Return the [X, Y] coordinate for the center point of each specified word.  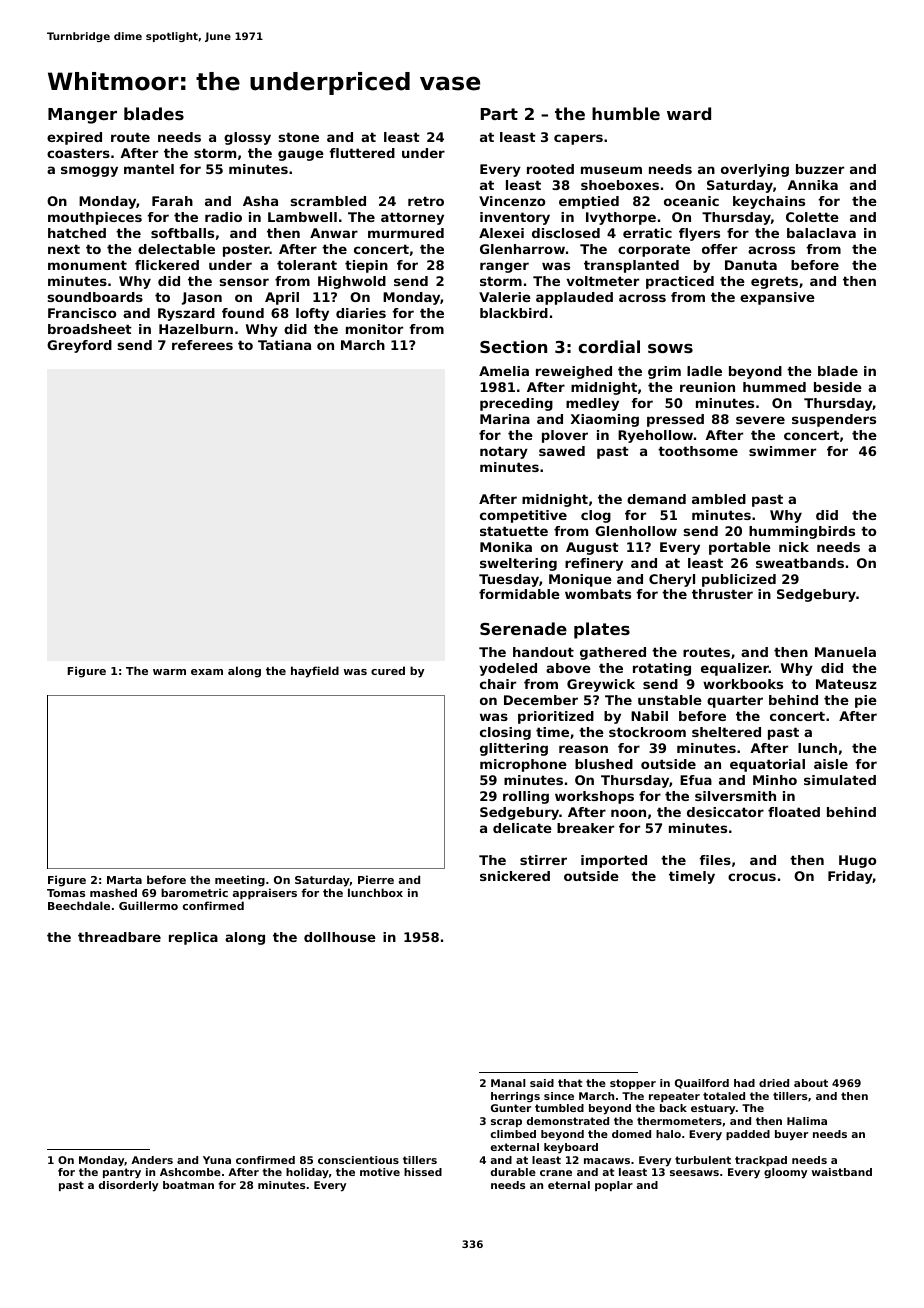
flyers [699, 234]
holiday [307, 1173]
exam [207, 672]
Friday [850, 877]
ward [689, 113]
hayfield [315, 672]
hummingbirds [802, 532]
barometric [194, 892]
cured [388, 670]
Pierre [376, 879]
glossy [247, 138]
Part [499, 114]
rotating [662, 669]
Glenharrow [522, 249]
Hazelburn [196, 329]
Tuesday [509, 580]
